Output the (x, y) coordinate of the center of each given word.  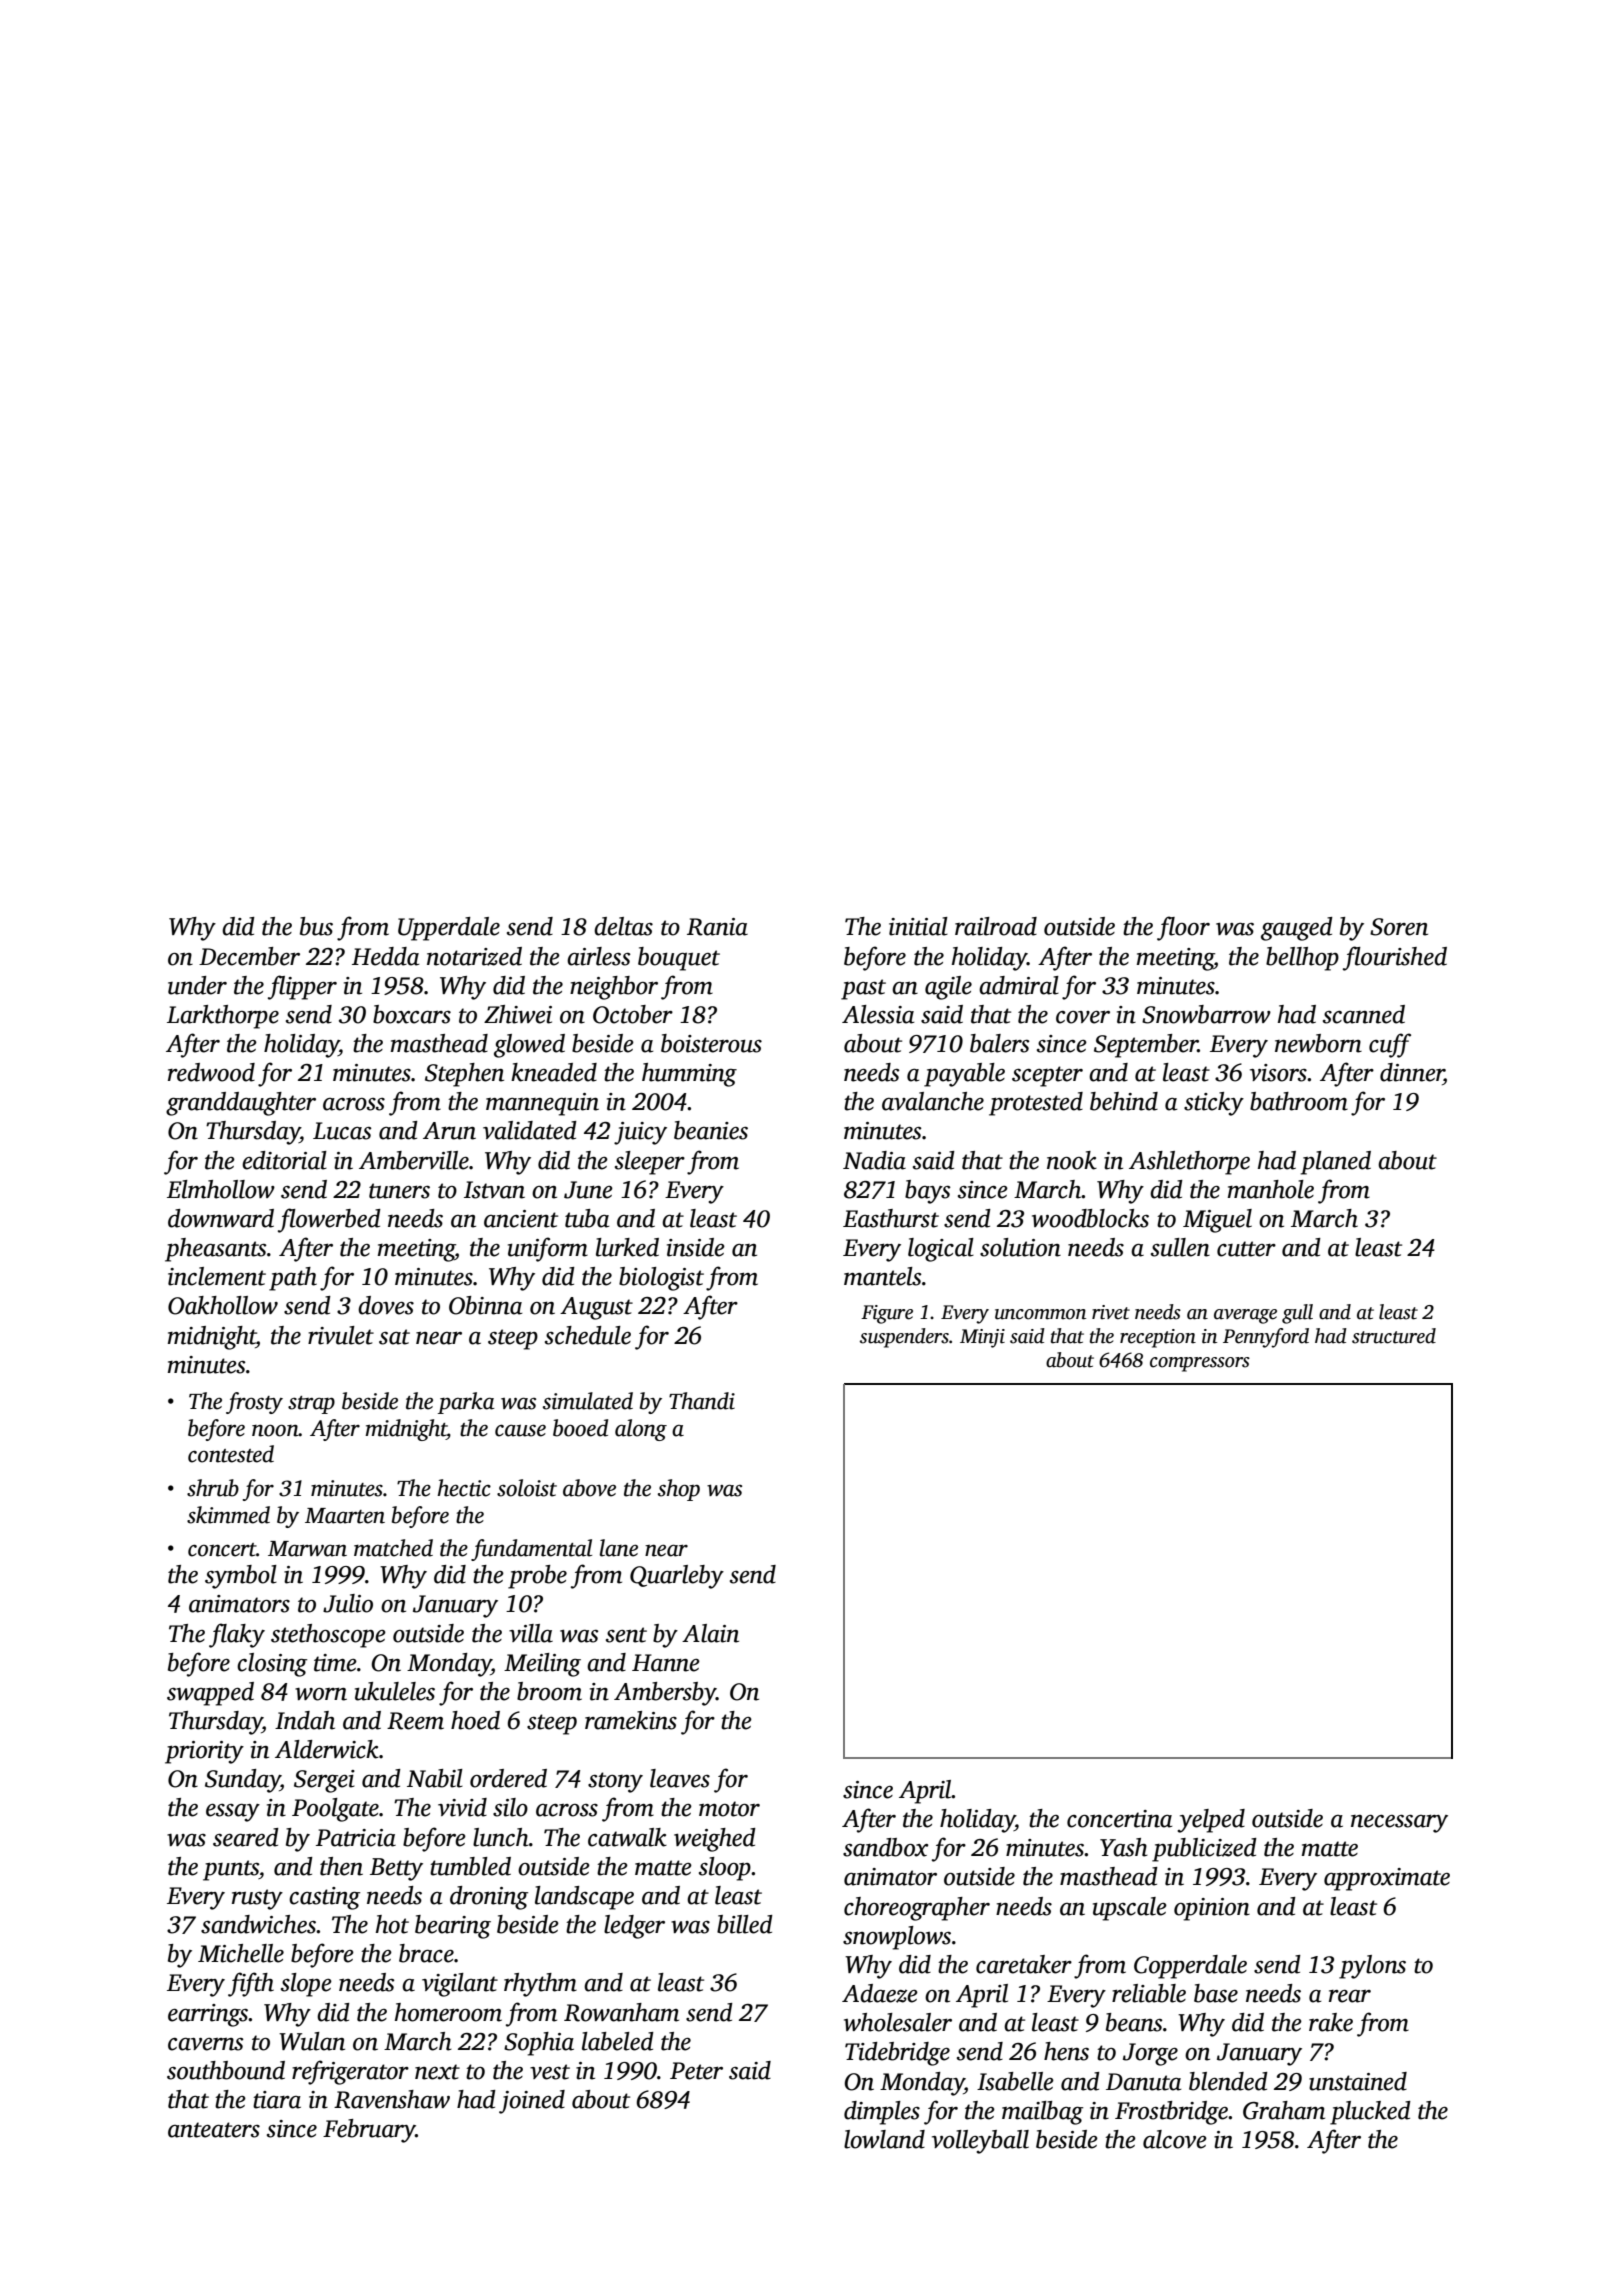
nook (1072, 1160)
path (293, 1279)
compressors (1200, 1364)
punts (231, 1870)
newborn (1318, 1043)
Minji (982, 1338)
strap (311, 1405)
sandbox (885, 1847)
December (249, 956)
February (369, 2131)
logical (941, 1250)
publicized (1204, 1850)
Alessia (878, 1014)
